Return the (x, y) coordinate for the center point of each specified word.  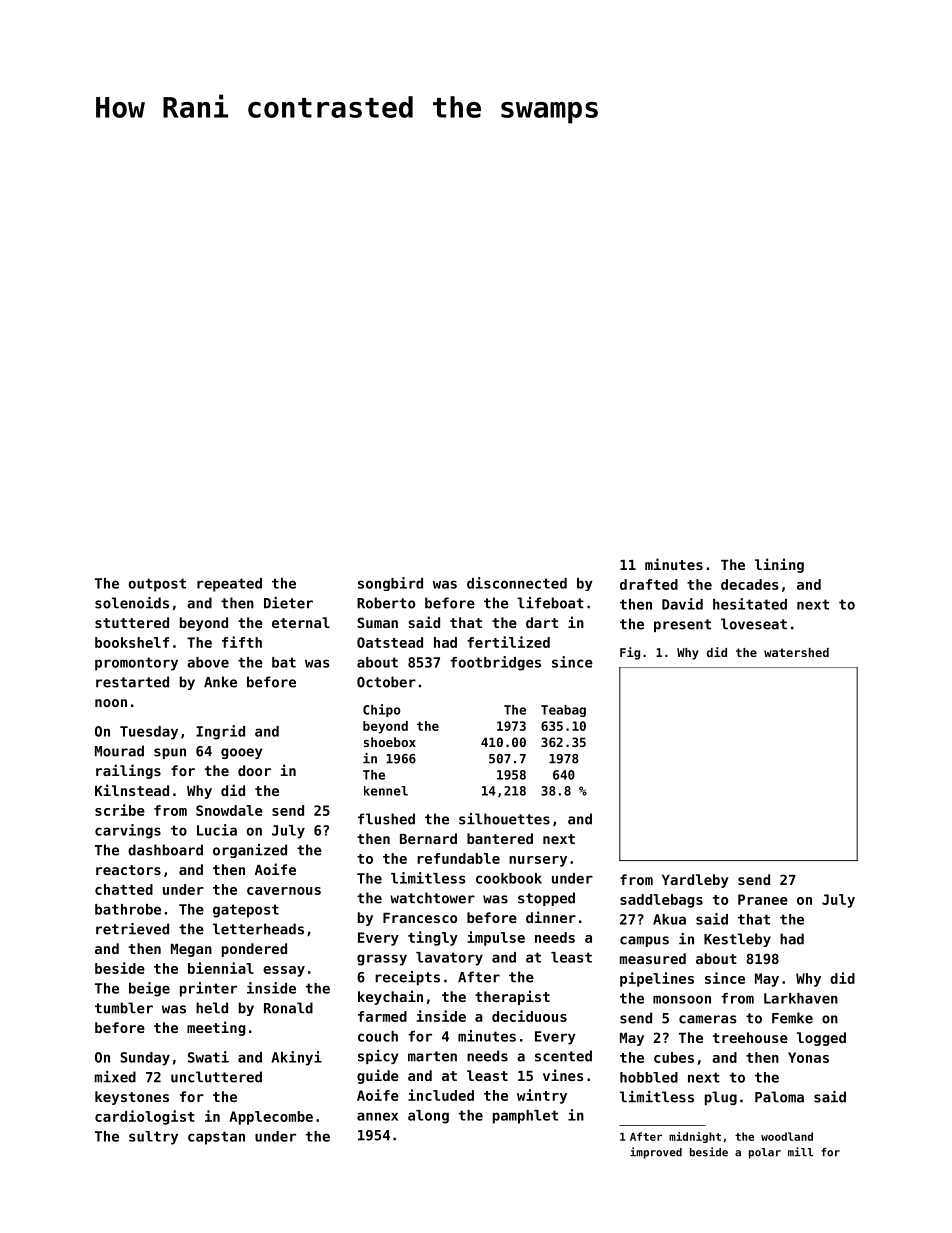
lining (779, 565)
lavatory (449, 959)
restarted (132, 682)
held (212, 1008)
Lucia (217, 830)
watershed (796, 652)
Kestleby (737, 940)
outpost (157, 585)
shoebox (390, 742)
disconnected (517, 583)
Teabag (563, 711)
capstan (216, 1138)
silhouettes (504, 819)
